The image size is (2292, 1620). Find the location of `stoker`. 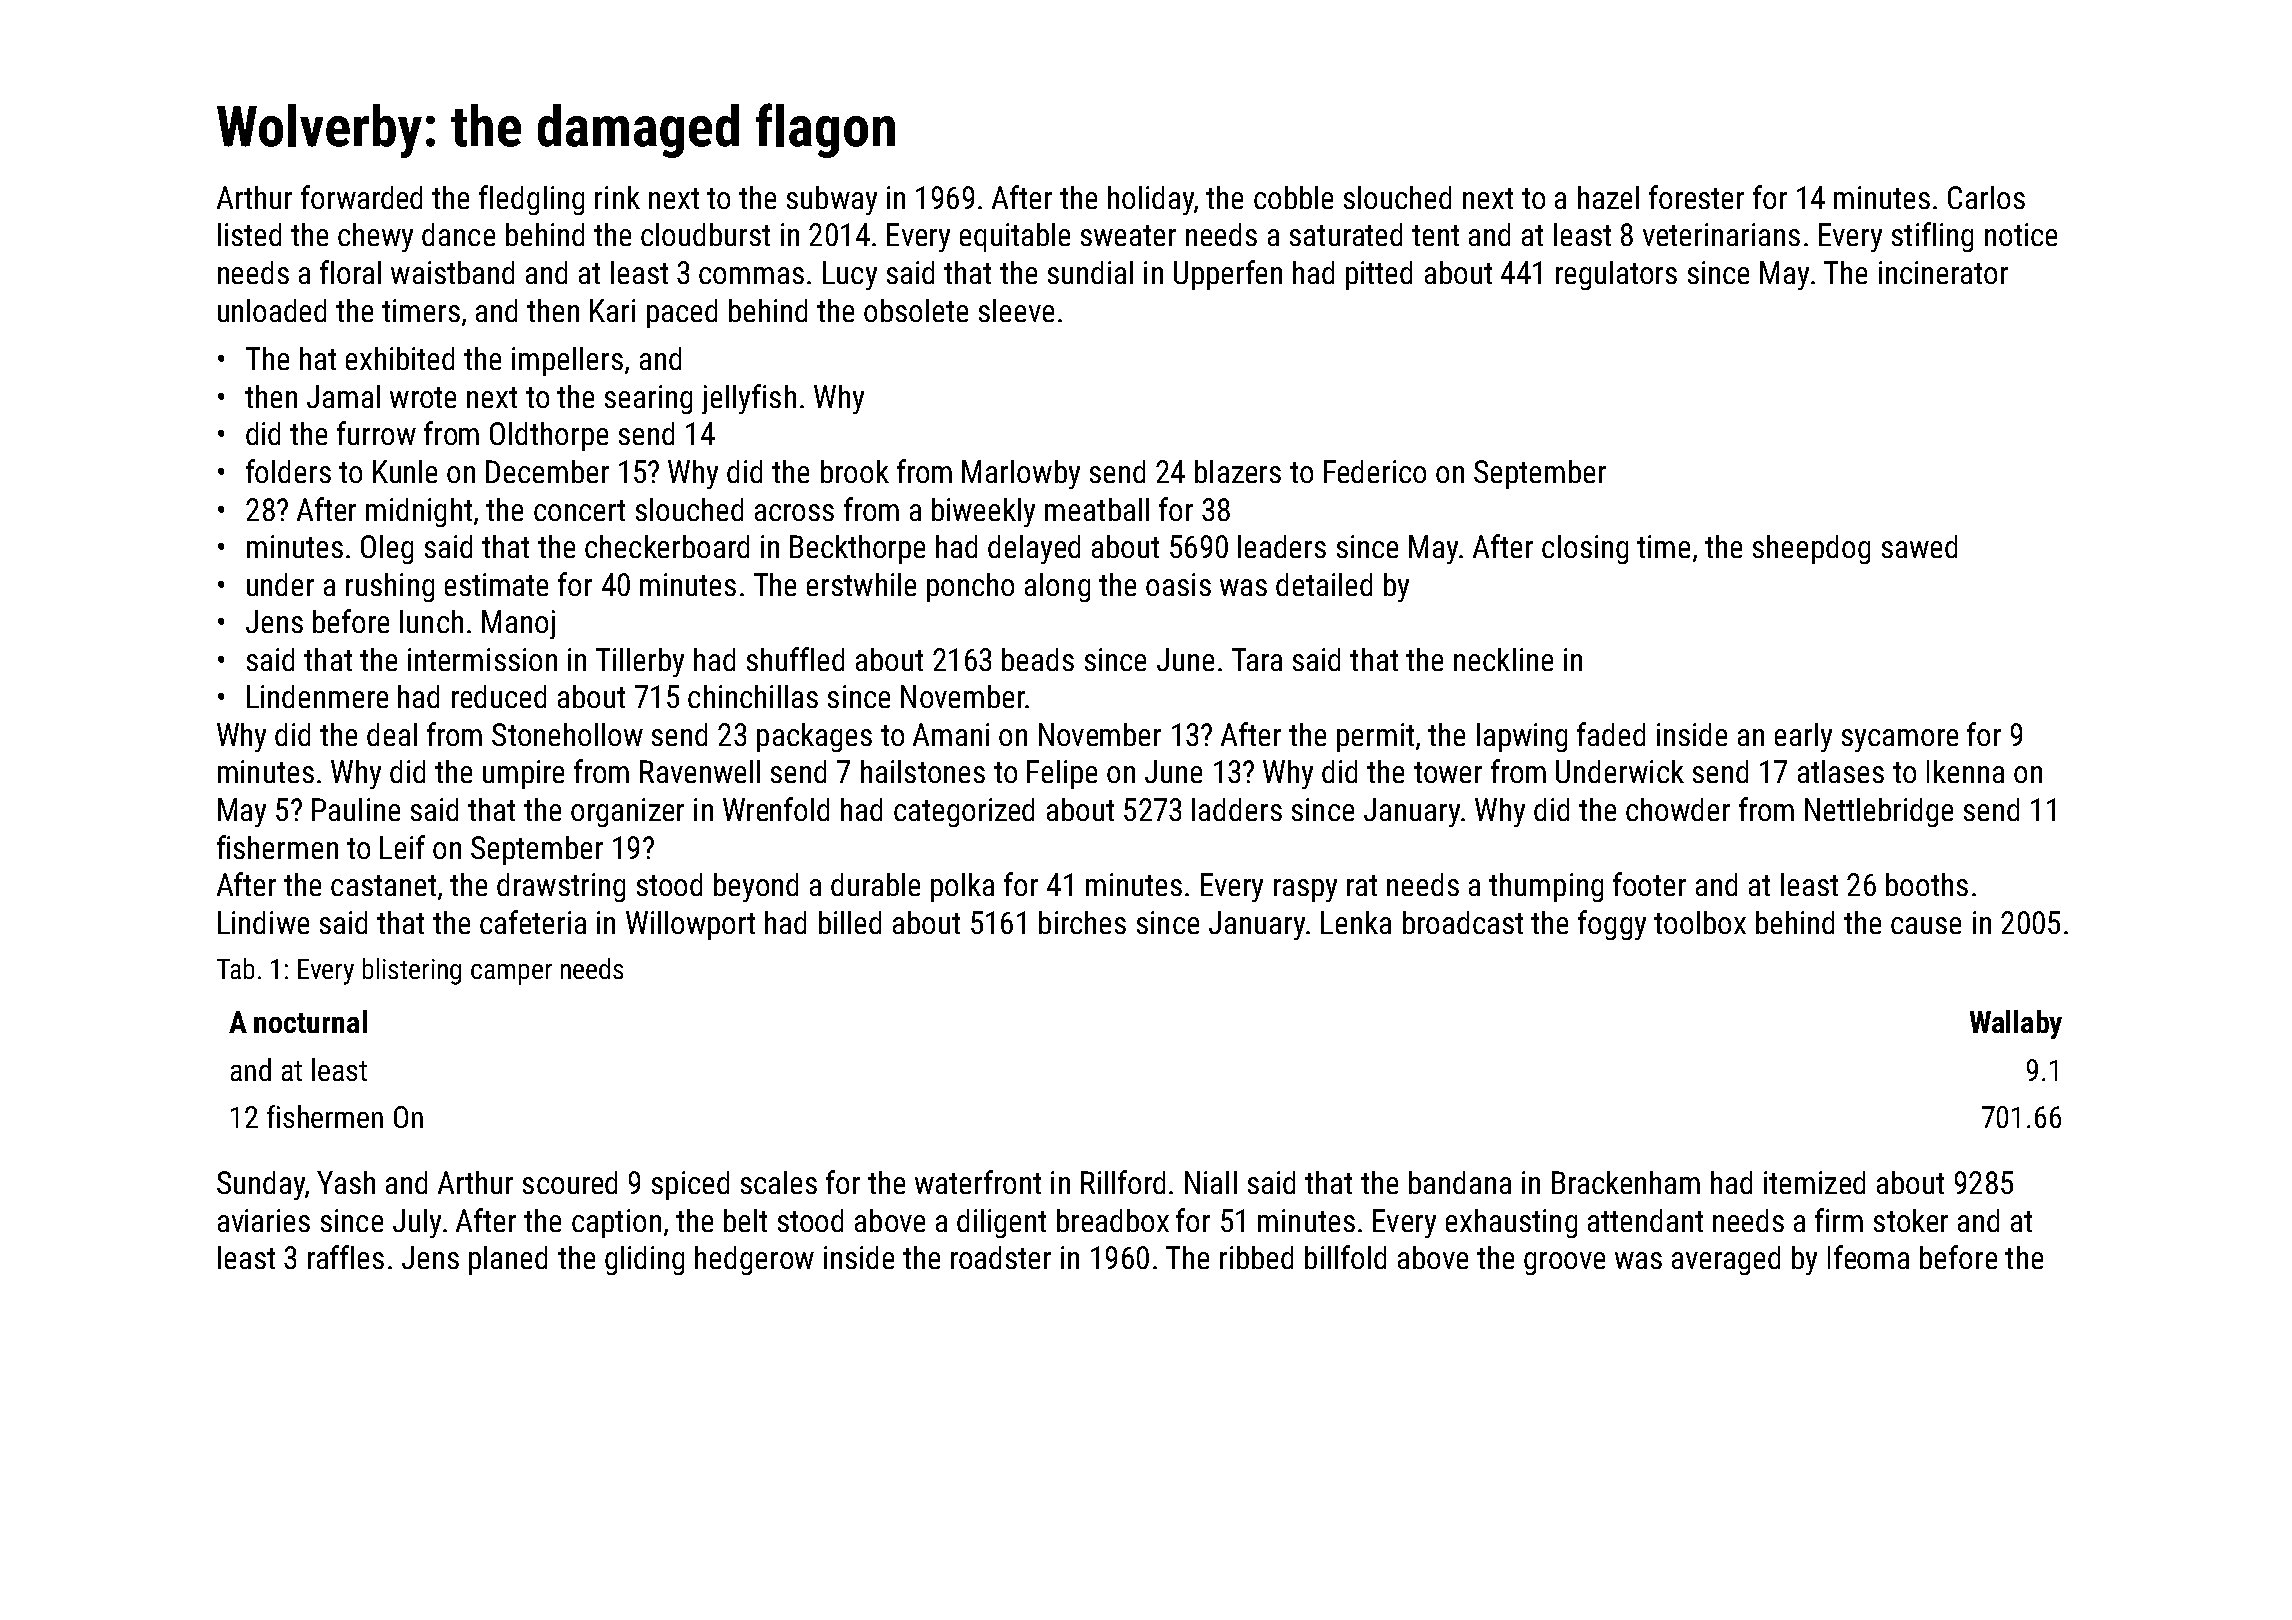

stoker is located at coordinates (1911, 1220).
